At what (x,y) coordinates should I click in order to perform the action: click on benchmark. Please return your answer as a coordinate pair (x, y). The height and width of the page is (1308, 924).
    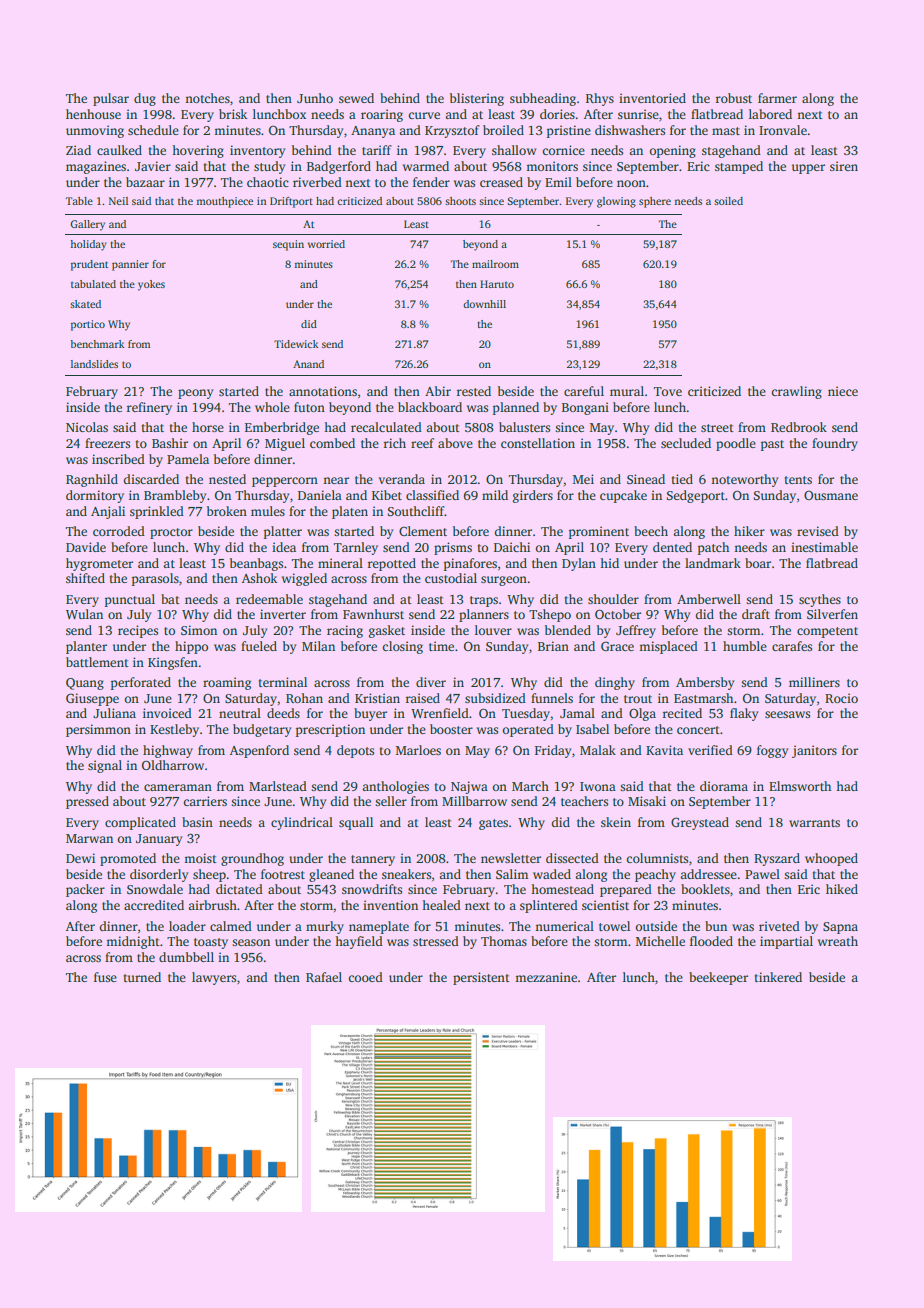
    Looking at the image, I should click on (97, 344).
